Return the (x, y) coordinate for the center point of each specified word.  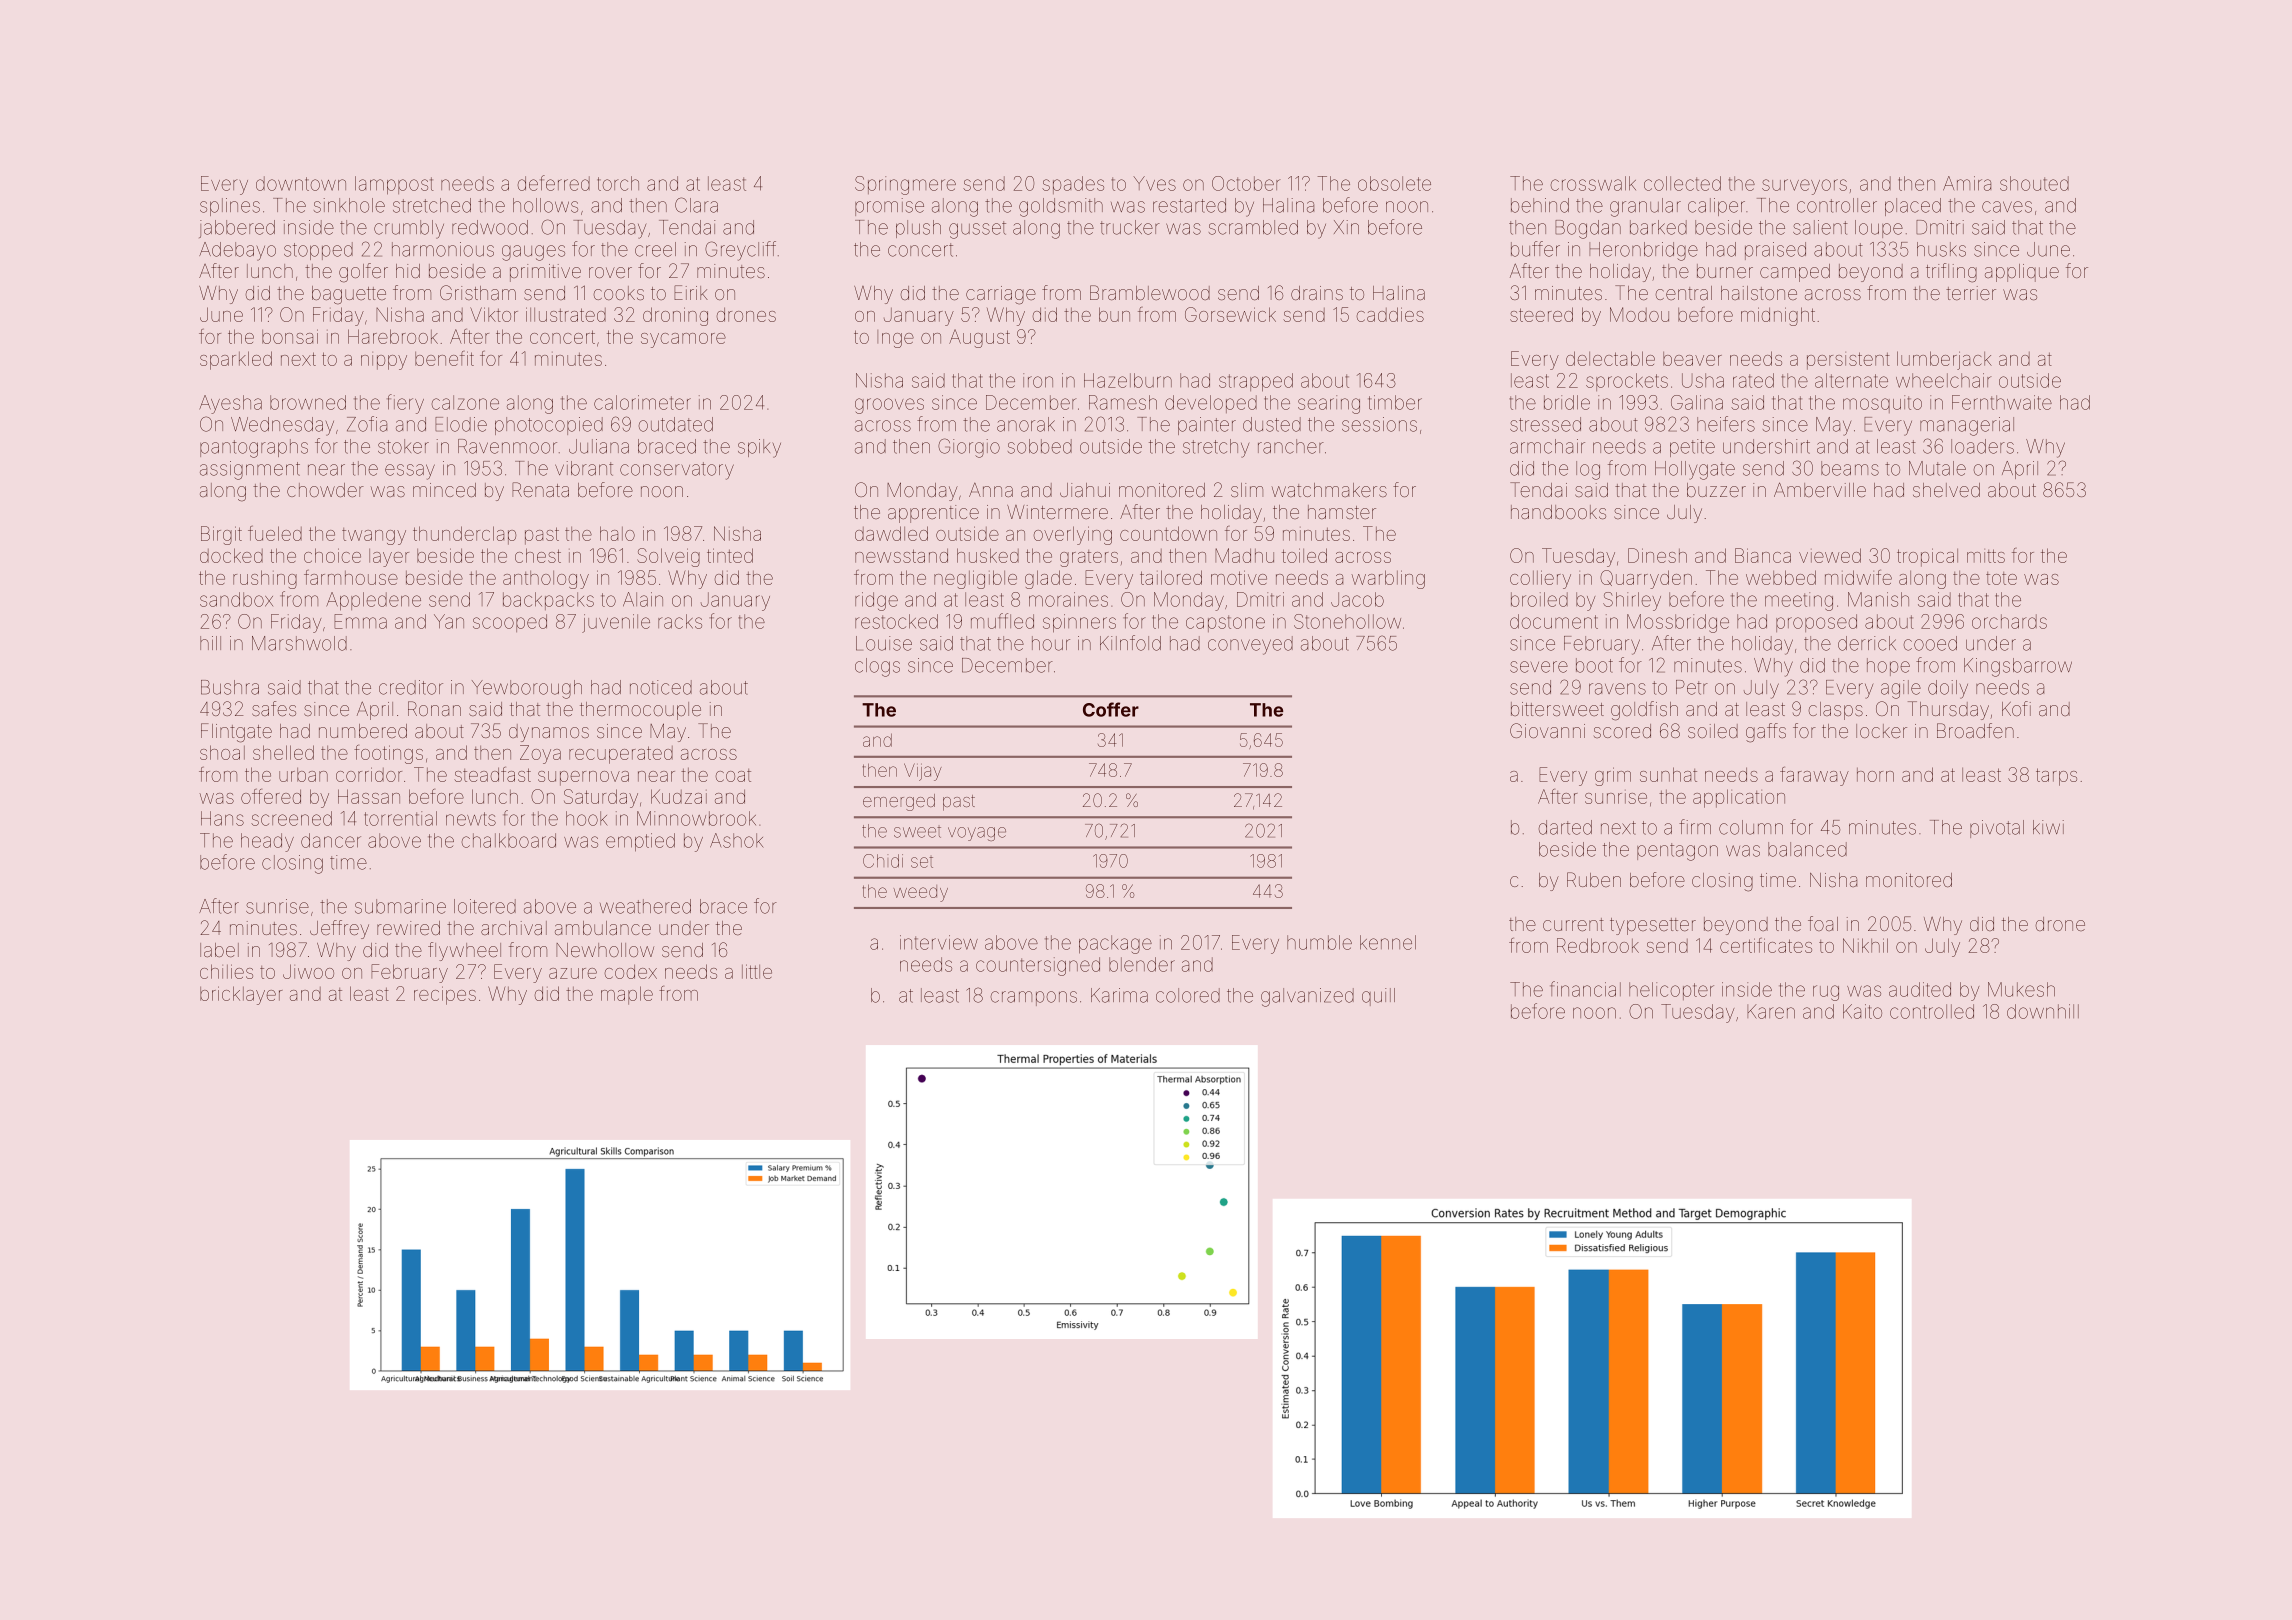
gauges (533, 253)
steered (1541, 314)
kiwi (2048, 827)
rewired (408, 928)
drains (1317, 293)
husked (988, 555)
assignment (250, 470)
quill (1378, 997)
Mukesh (2021, 989)
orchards (2009, 621)
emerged (899, 802)
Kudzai (679, 796)
